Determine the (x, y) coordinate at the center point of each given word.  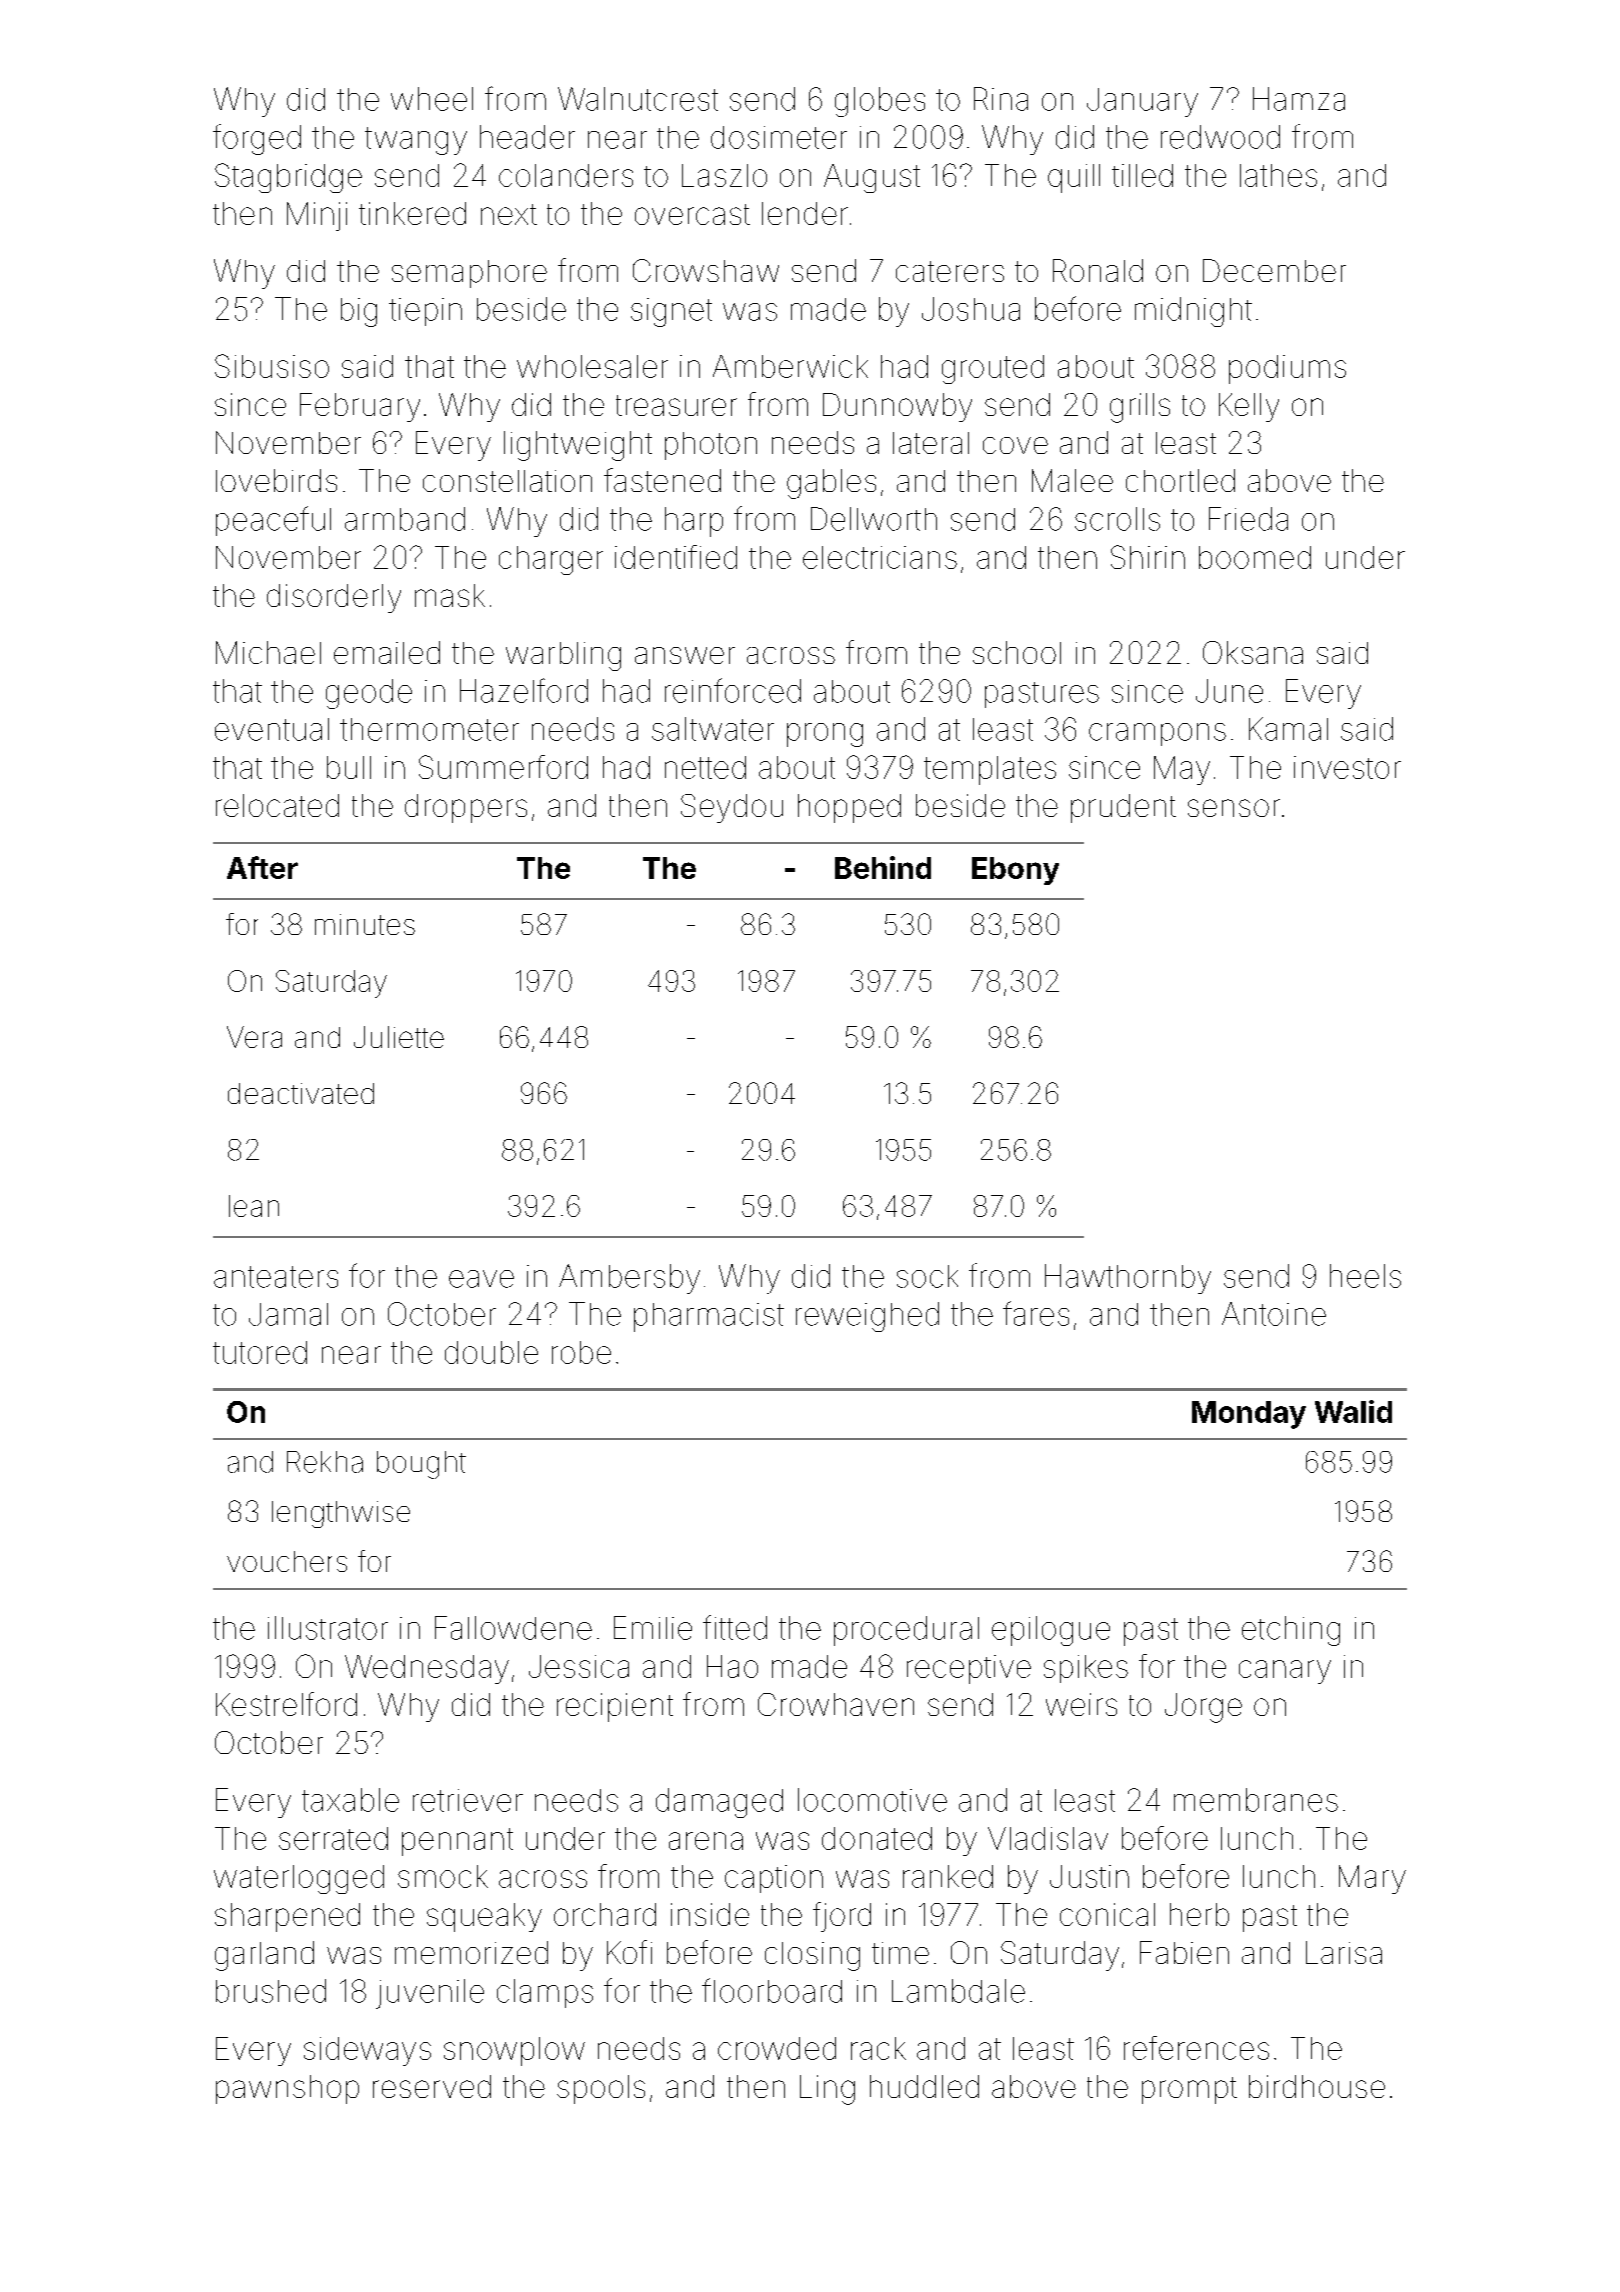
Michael (268, 652)
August (872, 178)
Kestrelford (286, 1704)
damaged (719, 1803)
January (1142, 102)
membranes (1256, 1800)
